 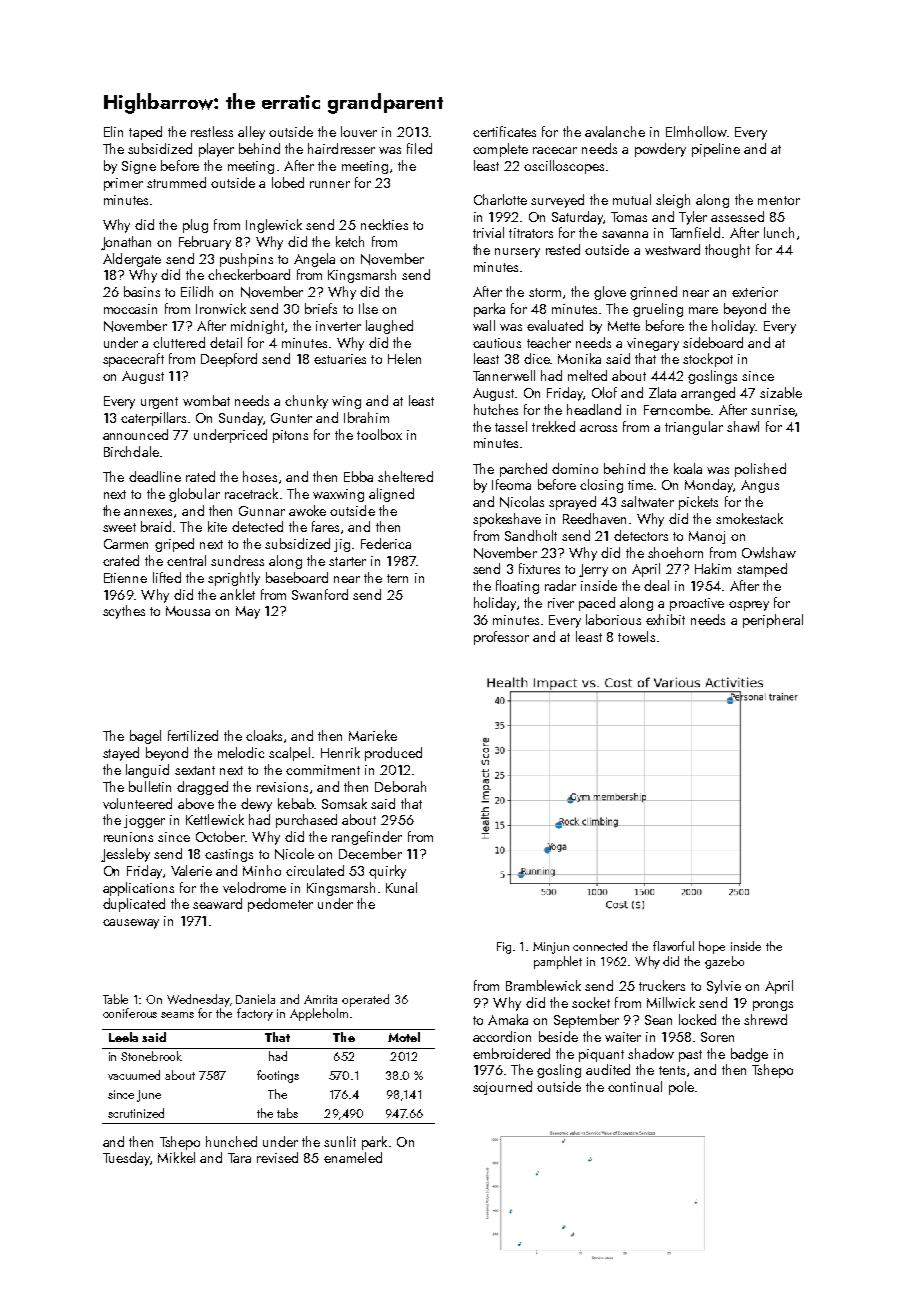 What do you see at coordinates (340, 1141) in the image?
I see `sunlit` at bounding box center [340, 1141].
